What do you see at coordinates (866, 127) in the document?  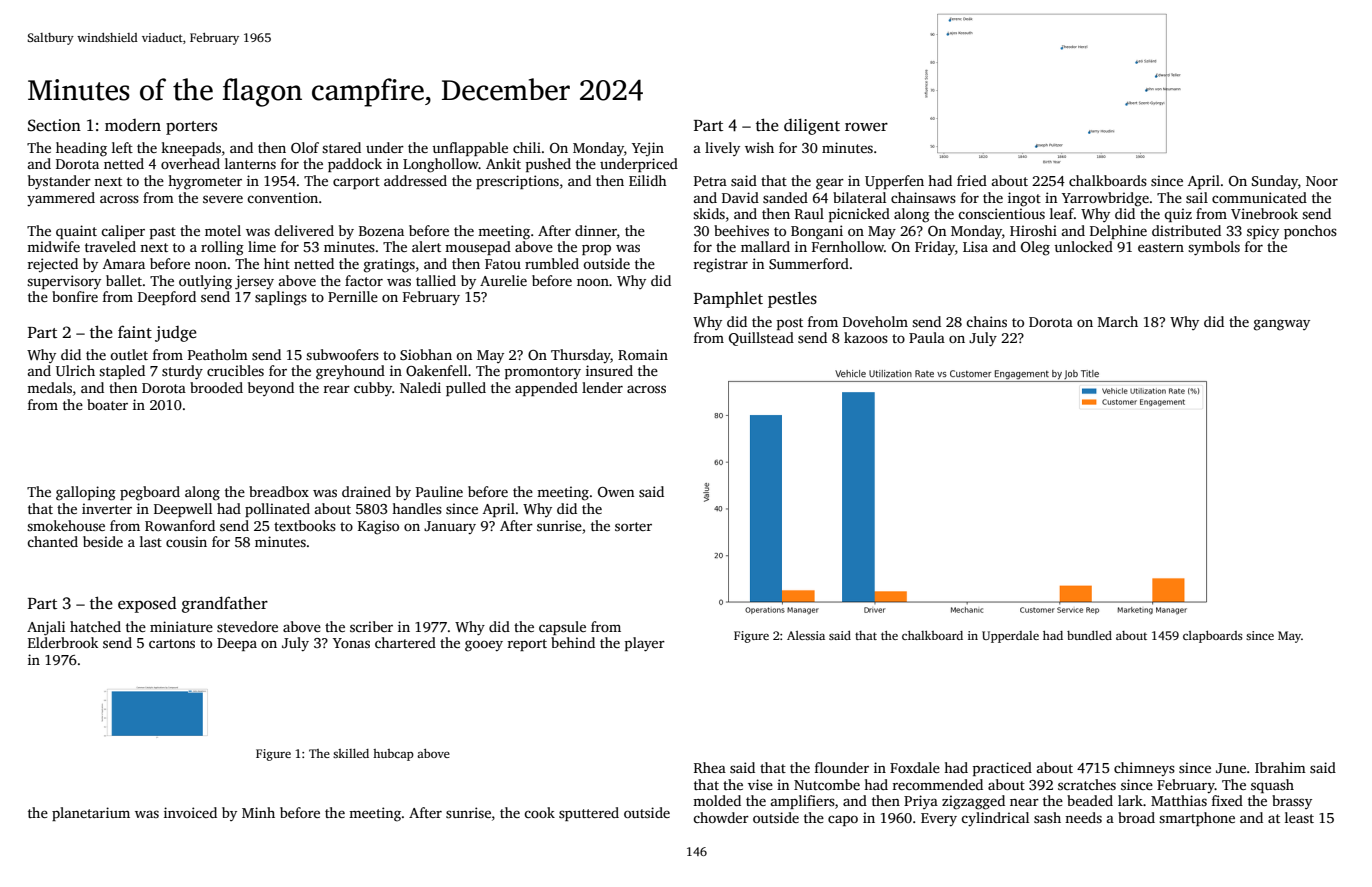 I see `rower` at bounding box center [866, 127].
